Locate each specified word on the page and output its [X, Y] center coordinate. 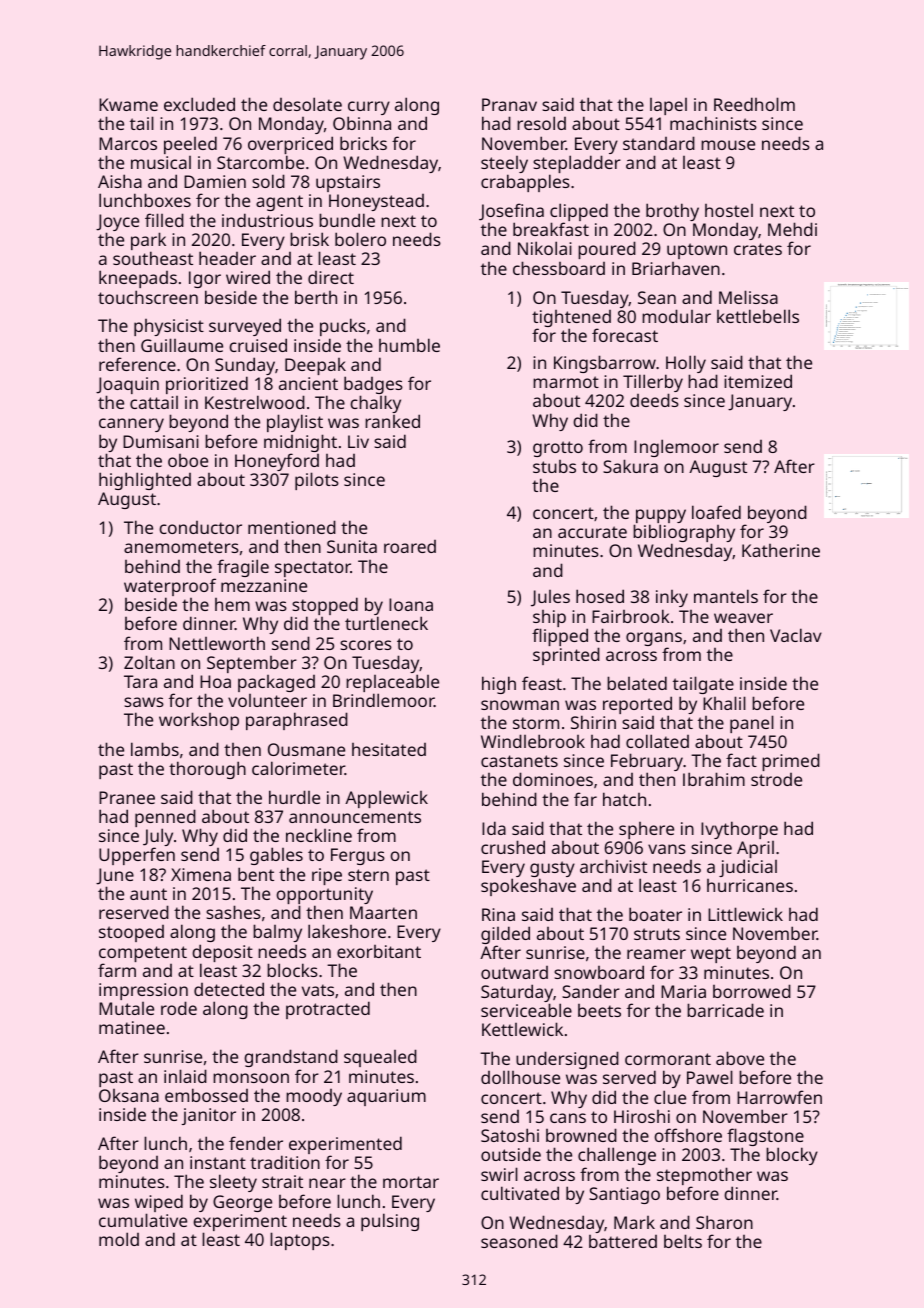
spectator [313, 569]
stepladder [577, 165]
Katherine [781, 550]
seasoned [519, 1241]
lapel [668, 106]
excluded [199, 104]
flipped [560, 637]
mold [119, 1239]
